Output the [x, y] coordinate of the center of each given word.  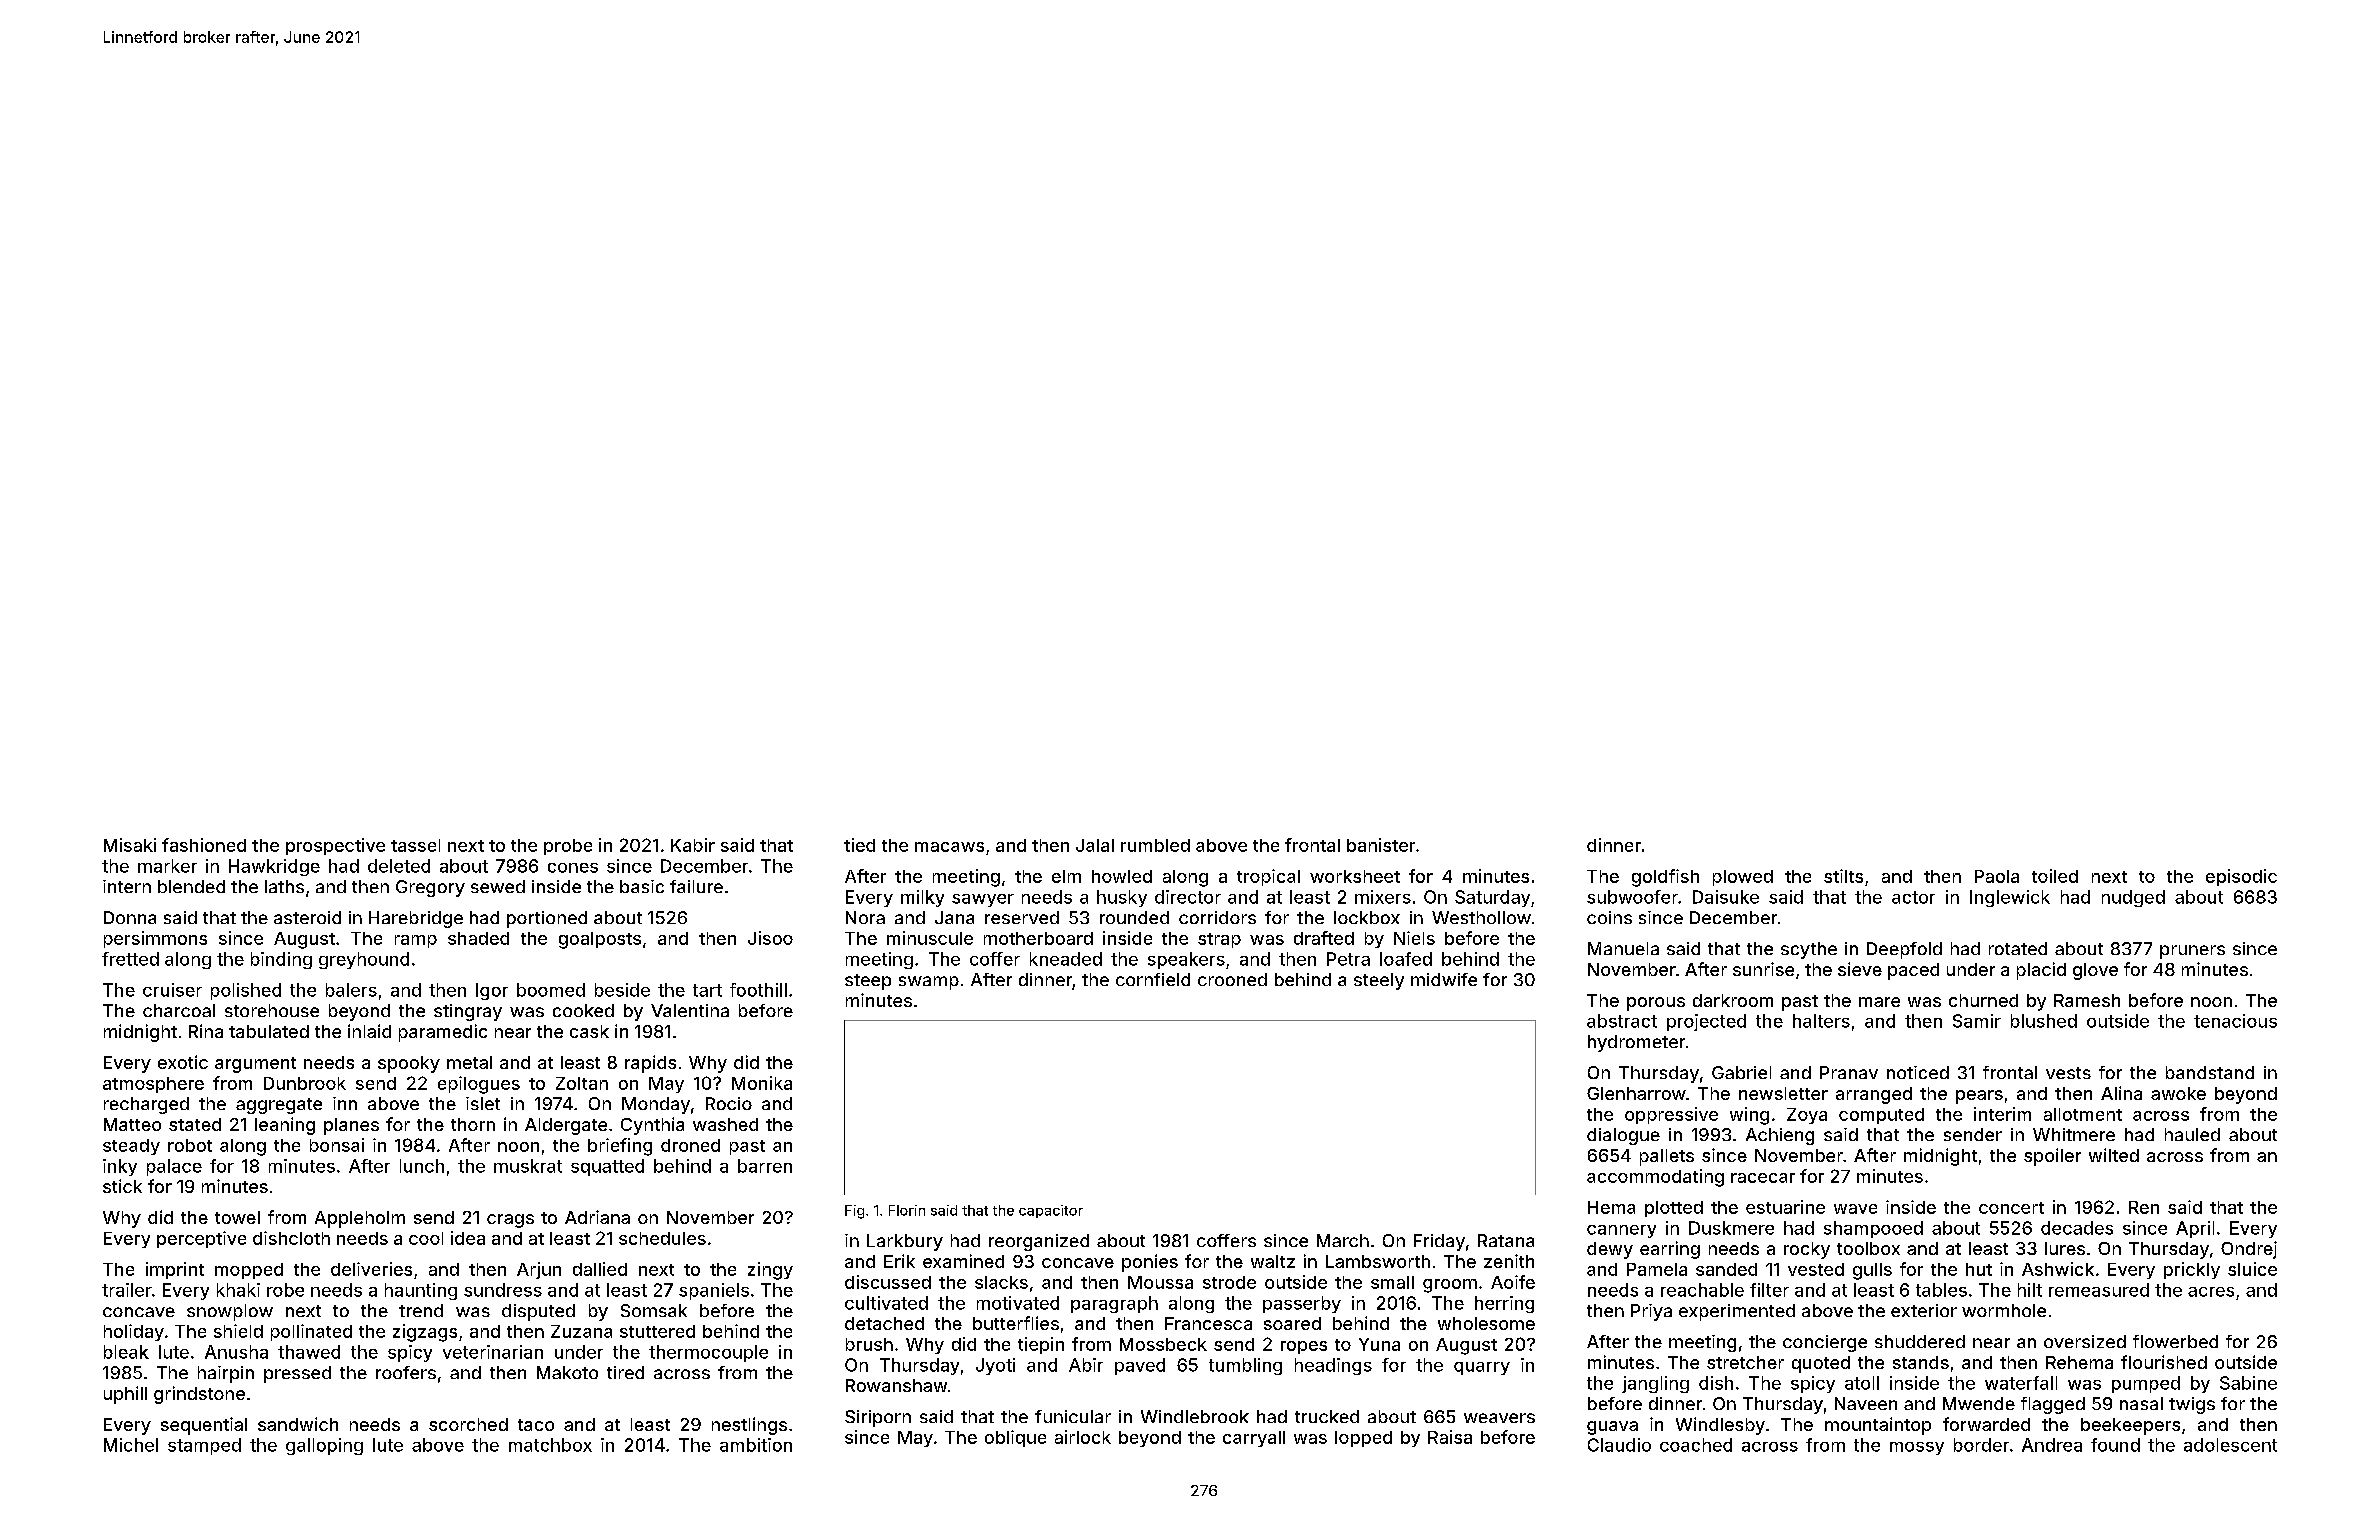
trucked [1327, 1416]
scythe [1809, 950]
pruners [2192, 952]
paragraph [1114, 1304]
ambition [756, 1445]
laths [284, 886]
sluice [2252, 1269]
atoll [1862, 1383]
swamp [929, 983]
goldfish [1665, 878]
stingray [468, 1012]
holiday [134, 1332]
